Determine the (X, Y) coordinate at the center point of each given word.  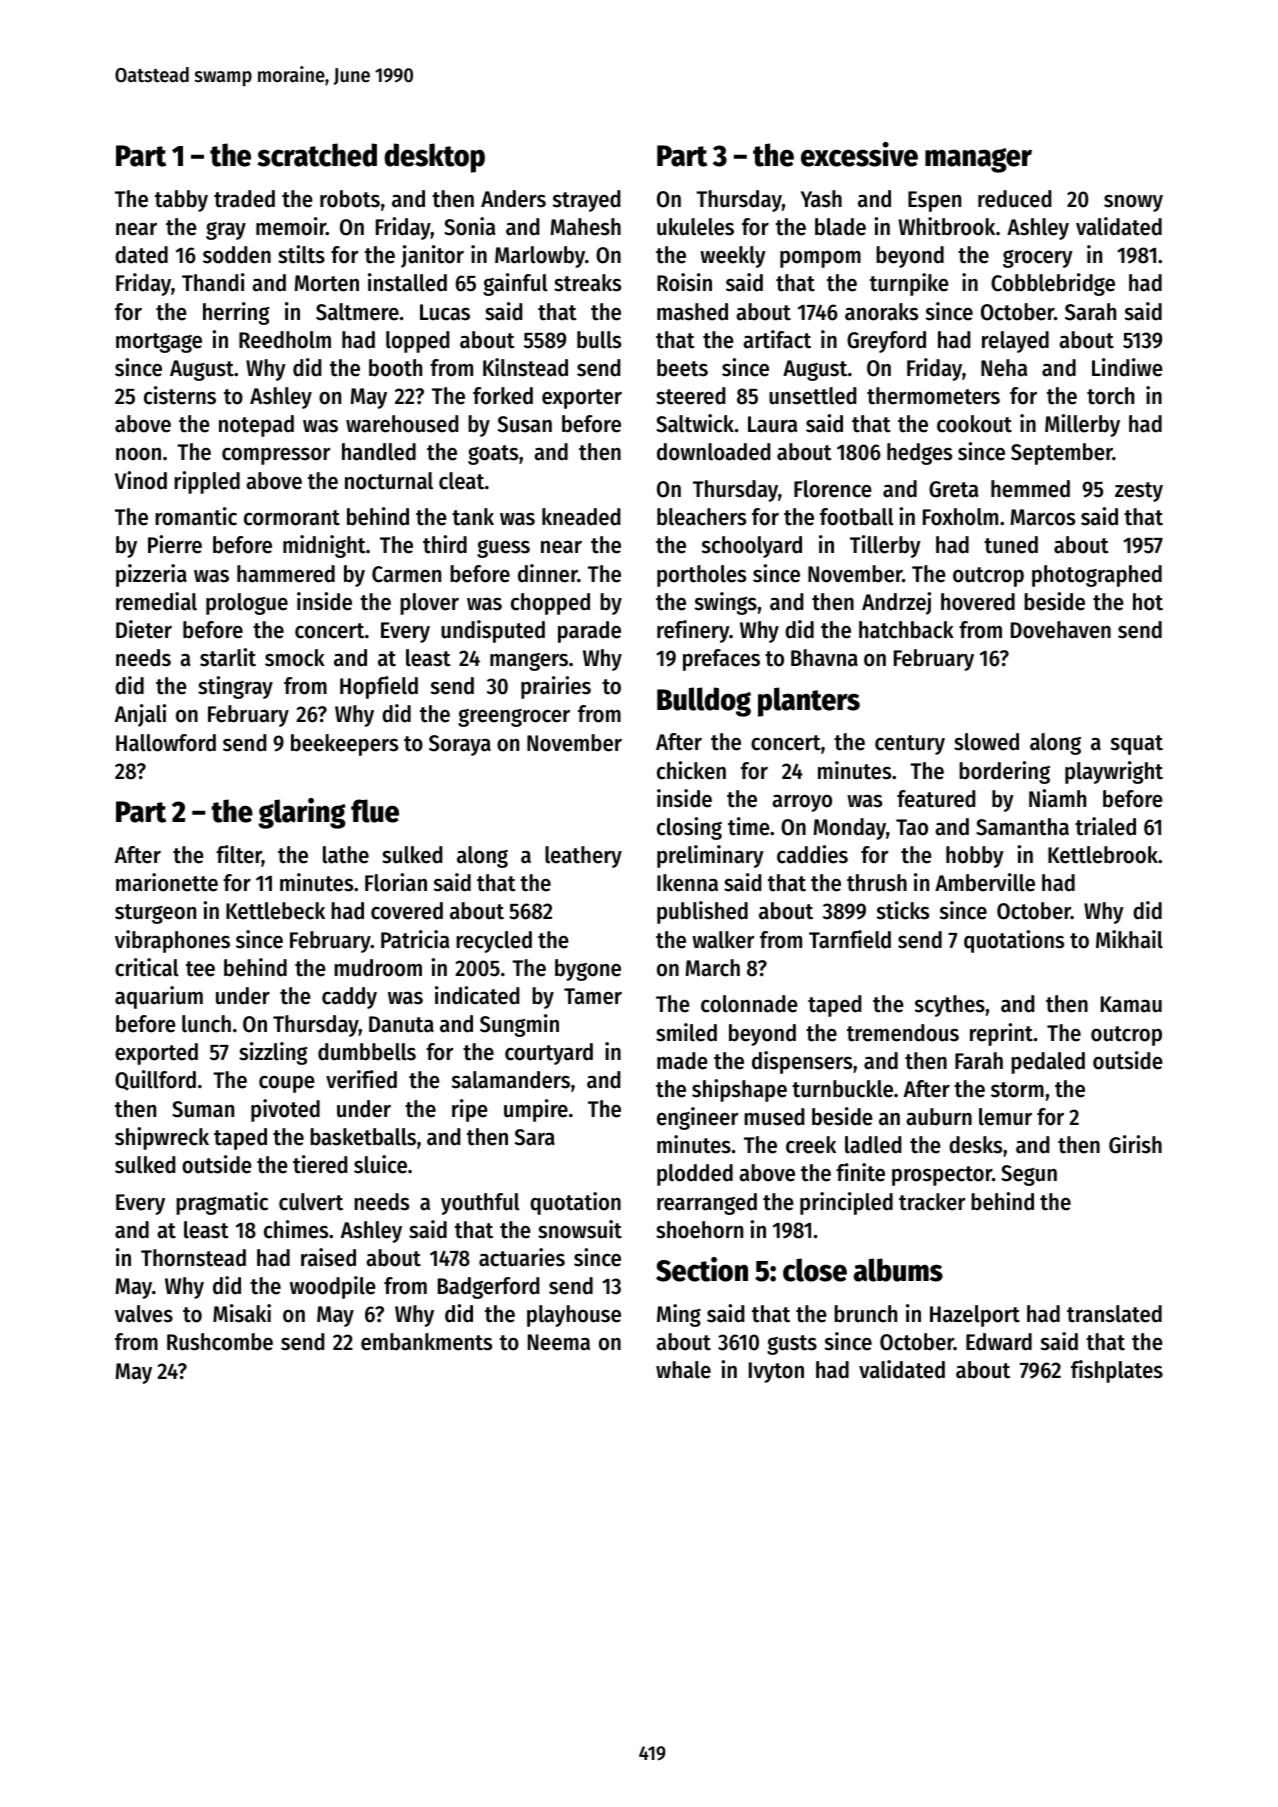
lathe (346, 855)
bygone (588, 970)
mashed (692, 312)
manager (978, 160)
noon (138, 454)
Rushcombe (220, 1342)
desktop (434, 158)
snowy (1133, 203)
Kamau (1131, 1004)
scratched (317, 155)
